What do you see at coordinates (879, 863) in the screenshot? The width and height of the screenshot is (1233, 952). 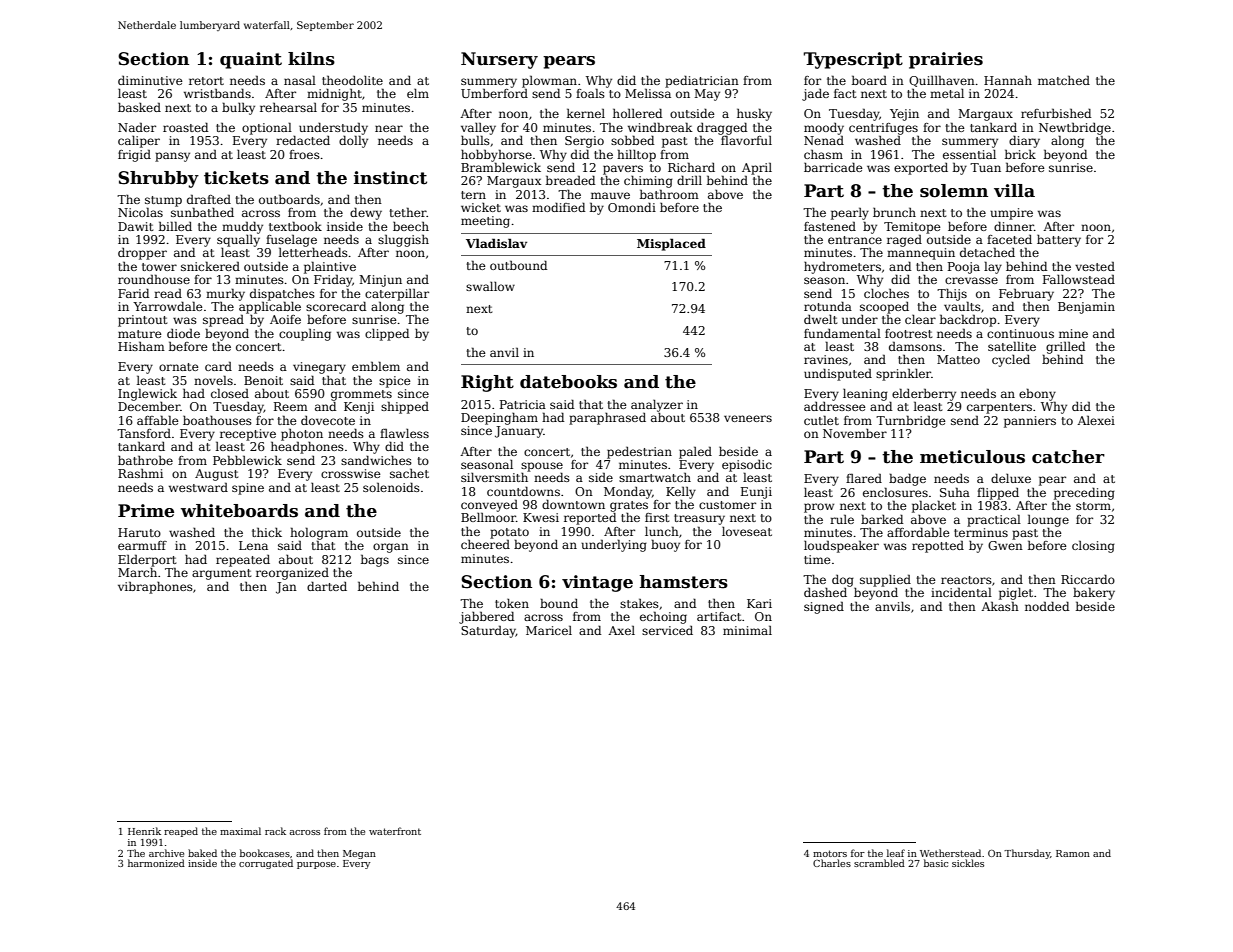 I see `scrambled` at bounding box center [879, 863].
